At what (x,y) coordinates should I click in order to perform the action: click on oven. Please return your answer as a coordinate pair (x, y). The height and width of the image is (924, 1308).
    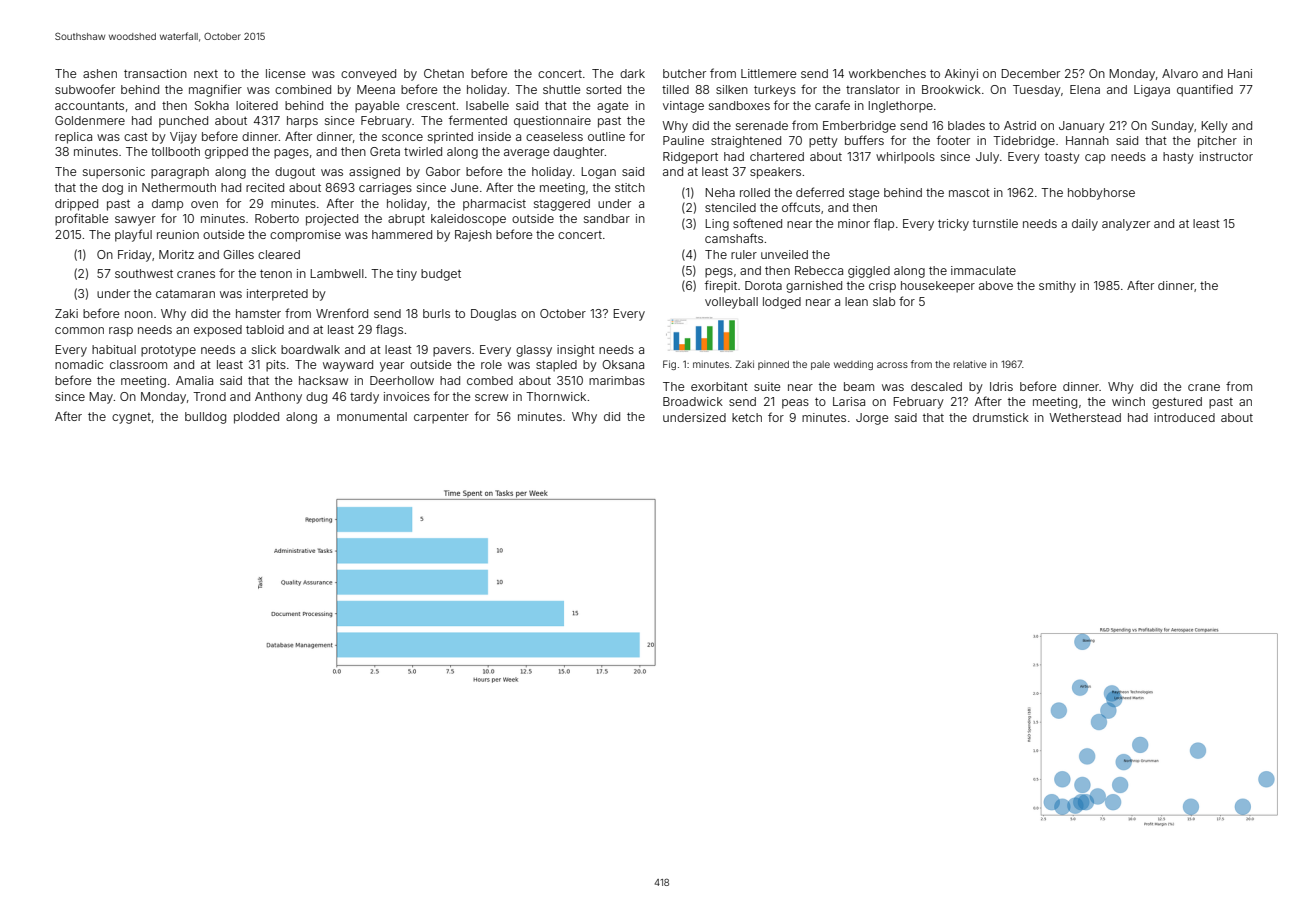
    Looking at the image, I should click on (204, 204).
